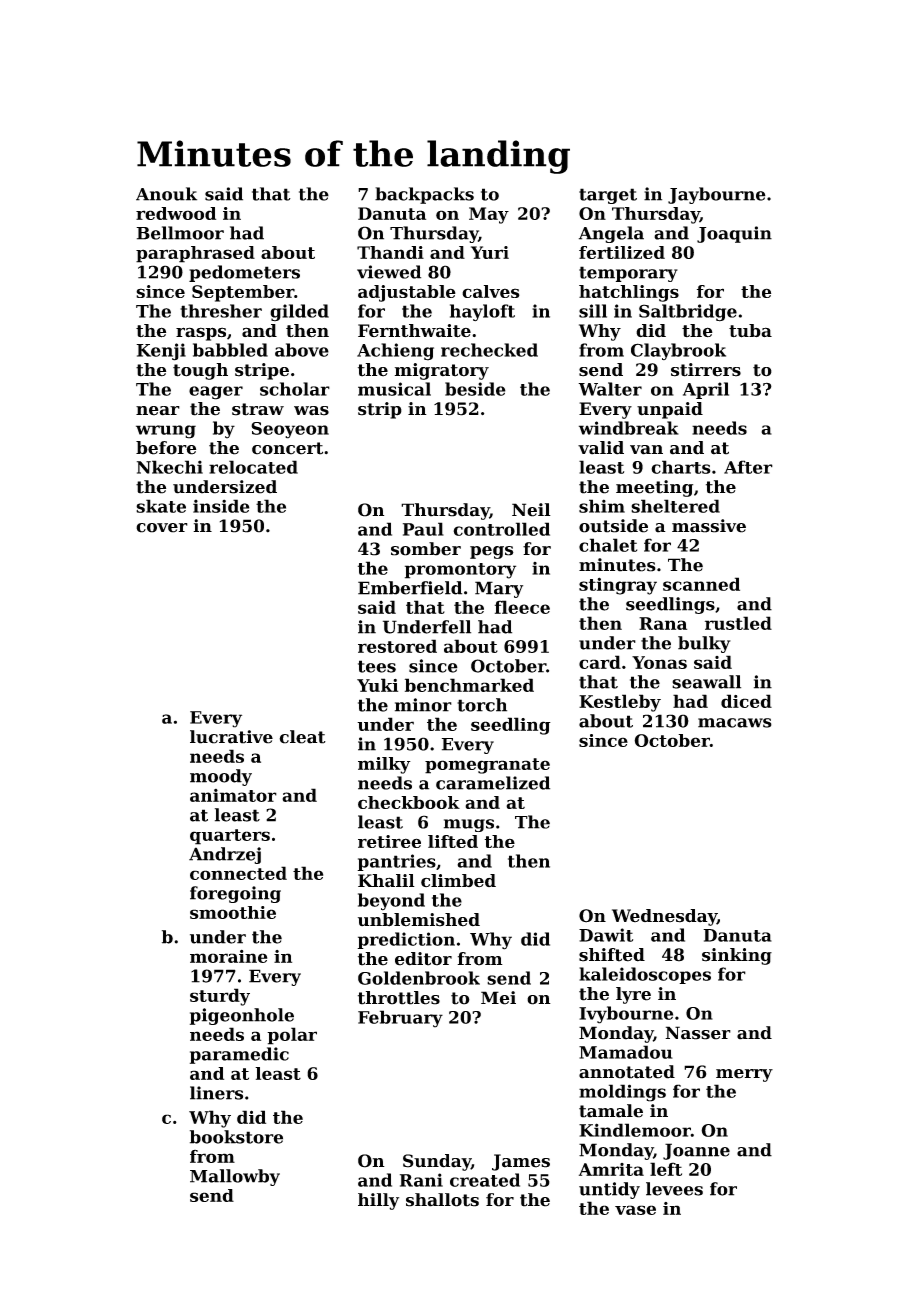 This image has height=1316, width=908. Describe the element at coordinates (738, 623) in the image. I see `rustled` at that location.
